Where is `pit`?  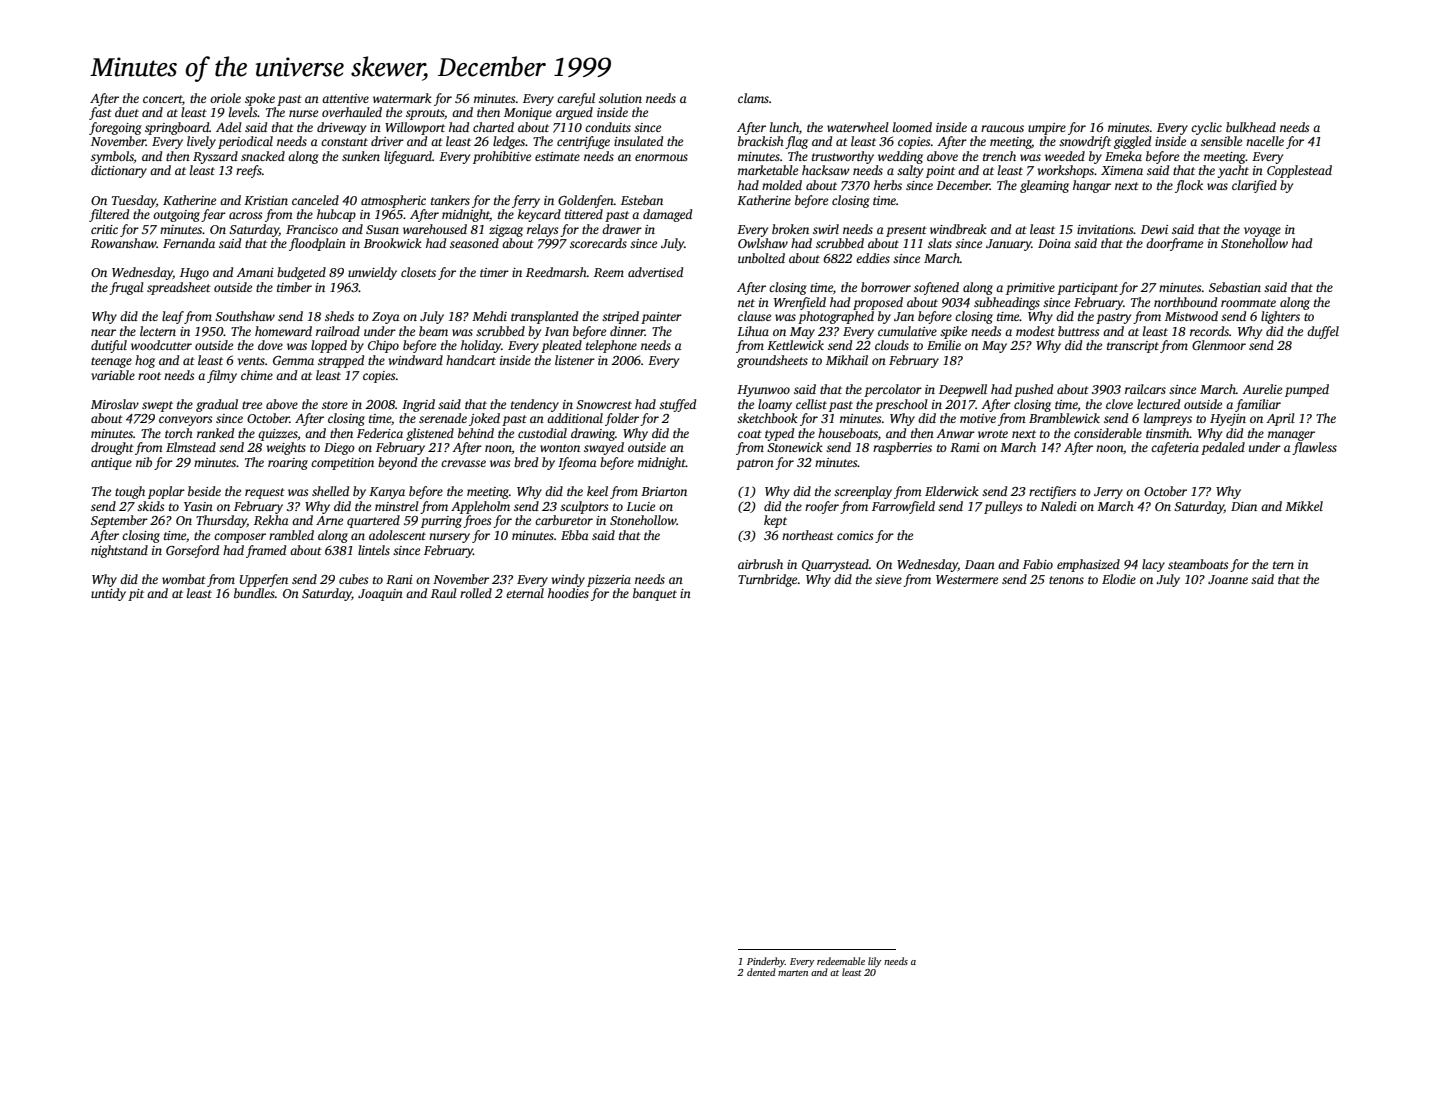 pit is located at coordinates (136, 595).
